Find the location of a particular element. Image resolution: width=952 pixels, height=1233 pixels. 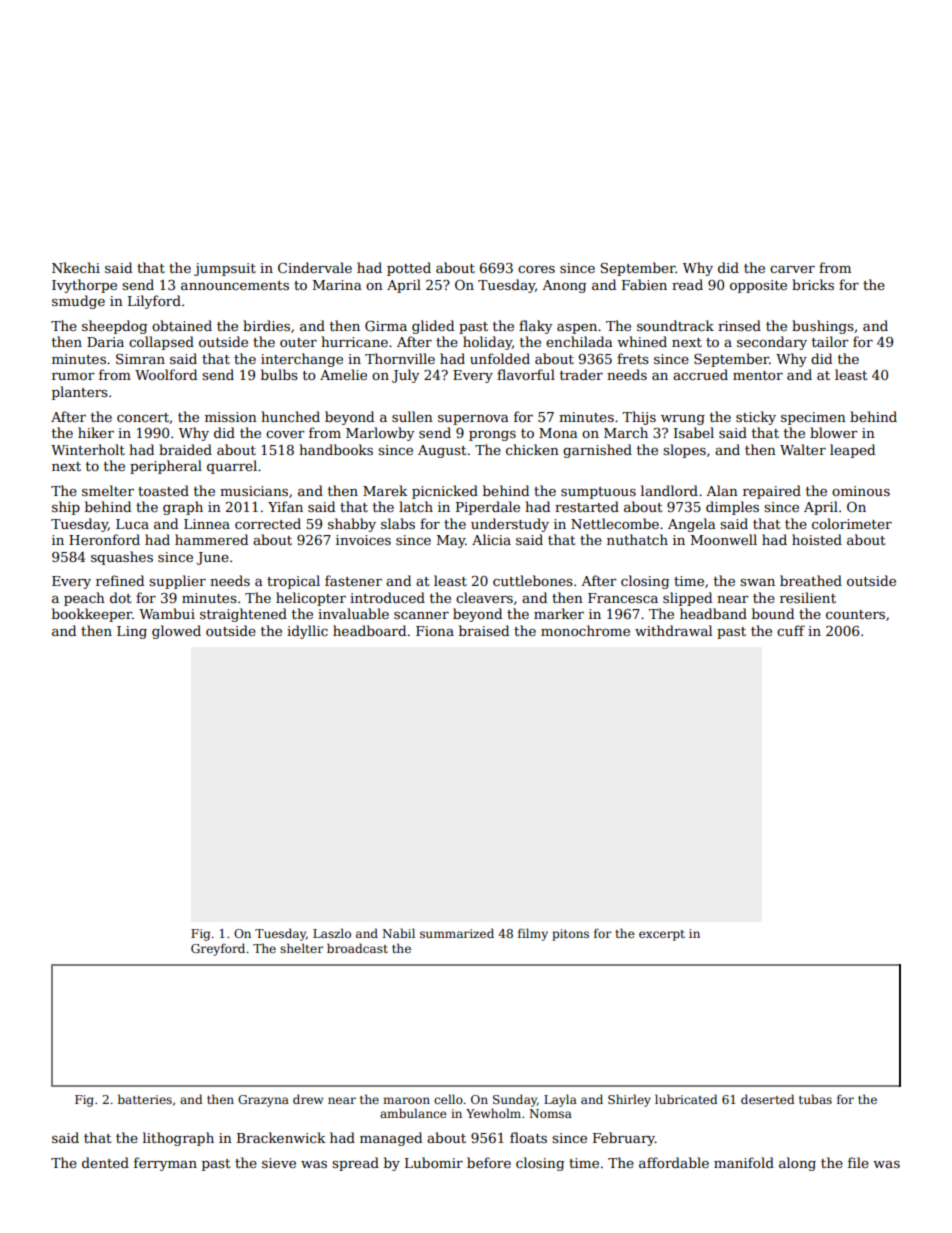

enchilada is located at coordinates (579, 341).
